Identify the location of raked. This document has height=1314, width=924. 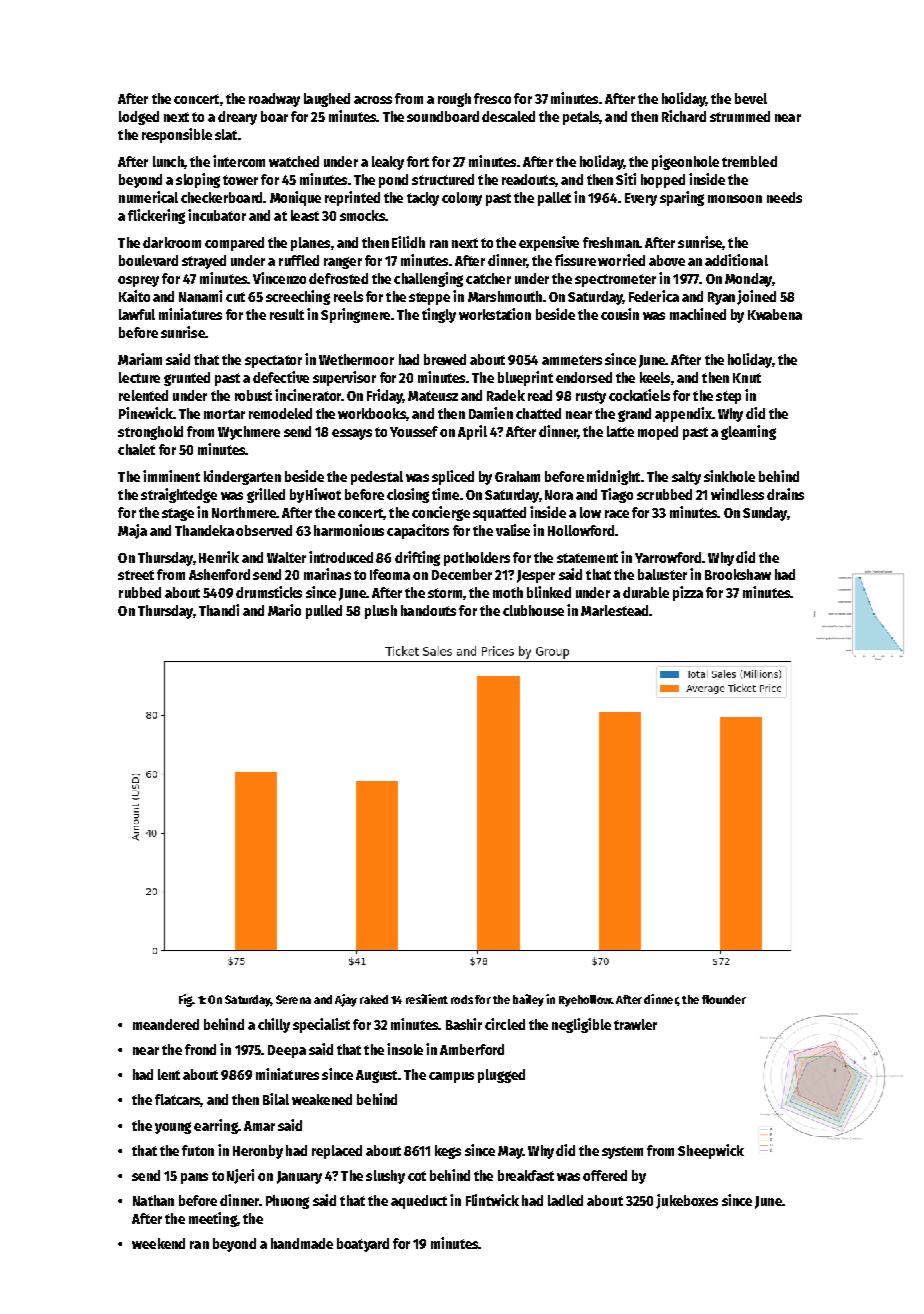
(374, 999).
